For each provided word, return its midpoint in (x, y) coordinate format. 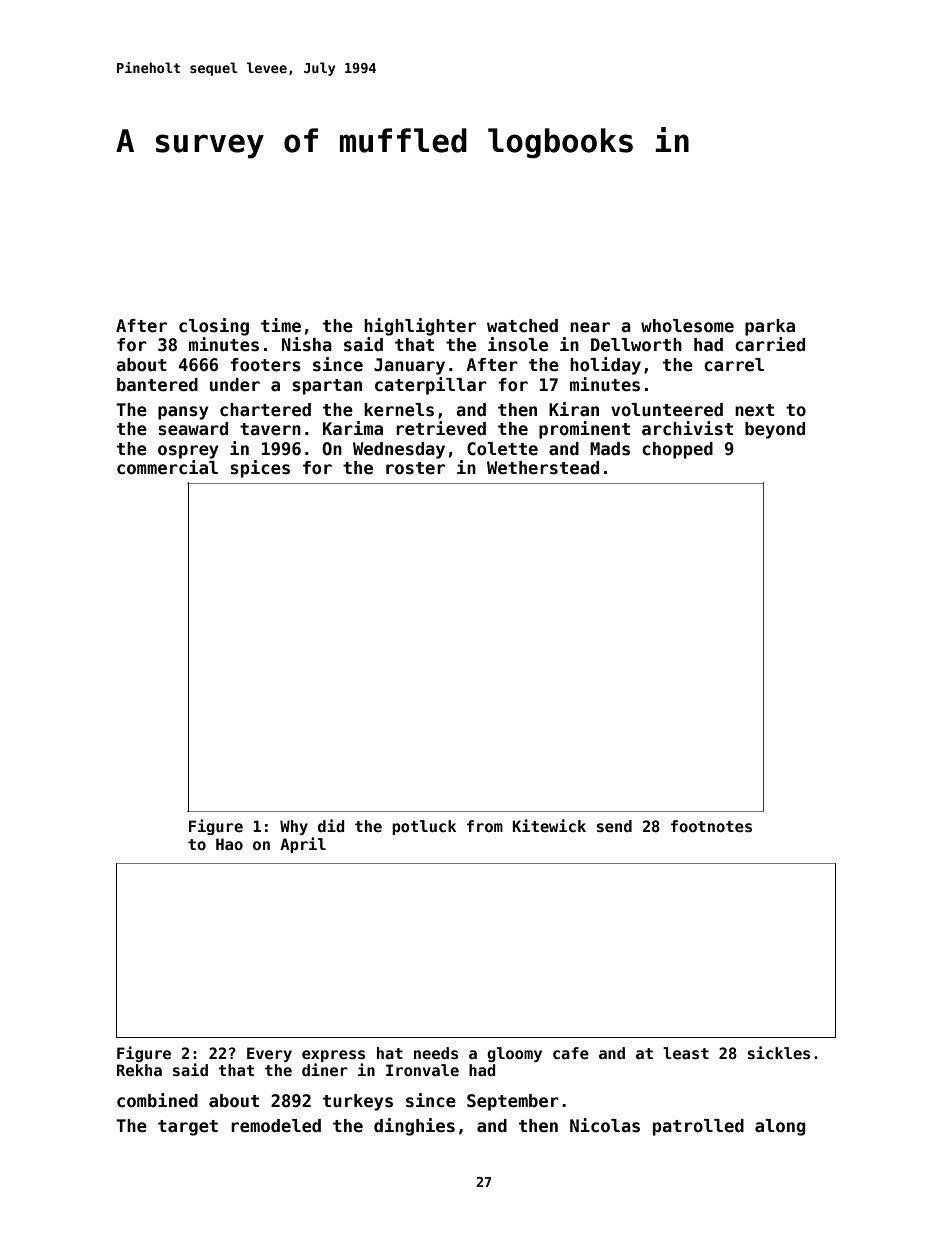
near (590, 327)
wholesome (687, 326)
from (485, 826)
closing (214, 327)
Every (269, 1054)
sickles (779, 1052)
